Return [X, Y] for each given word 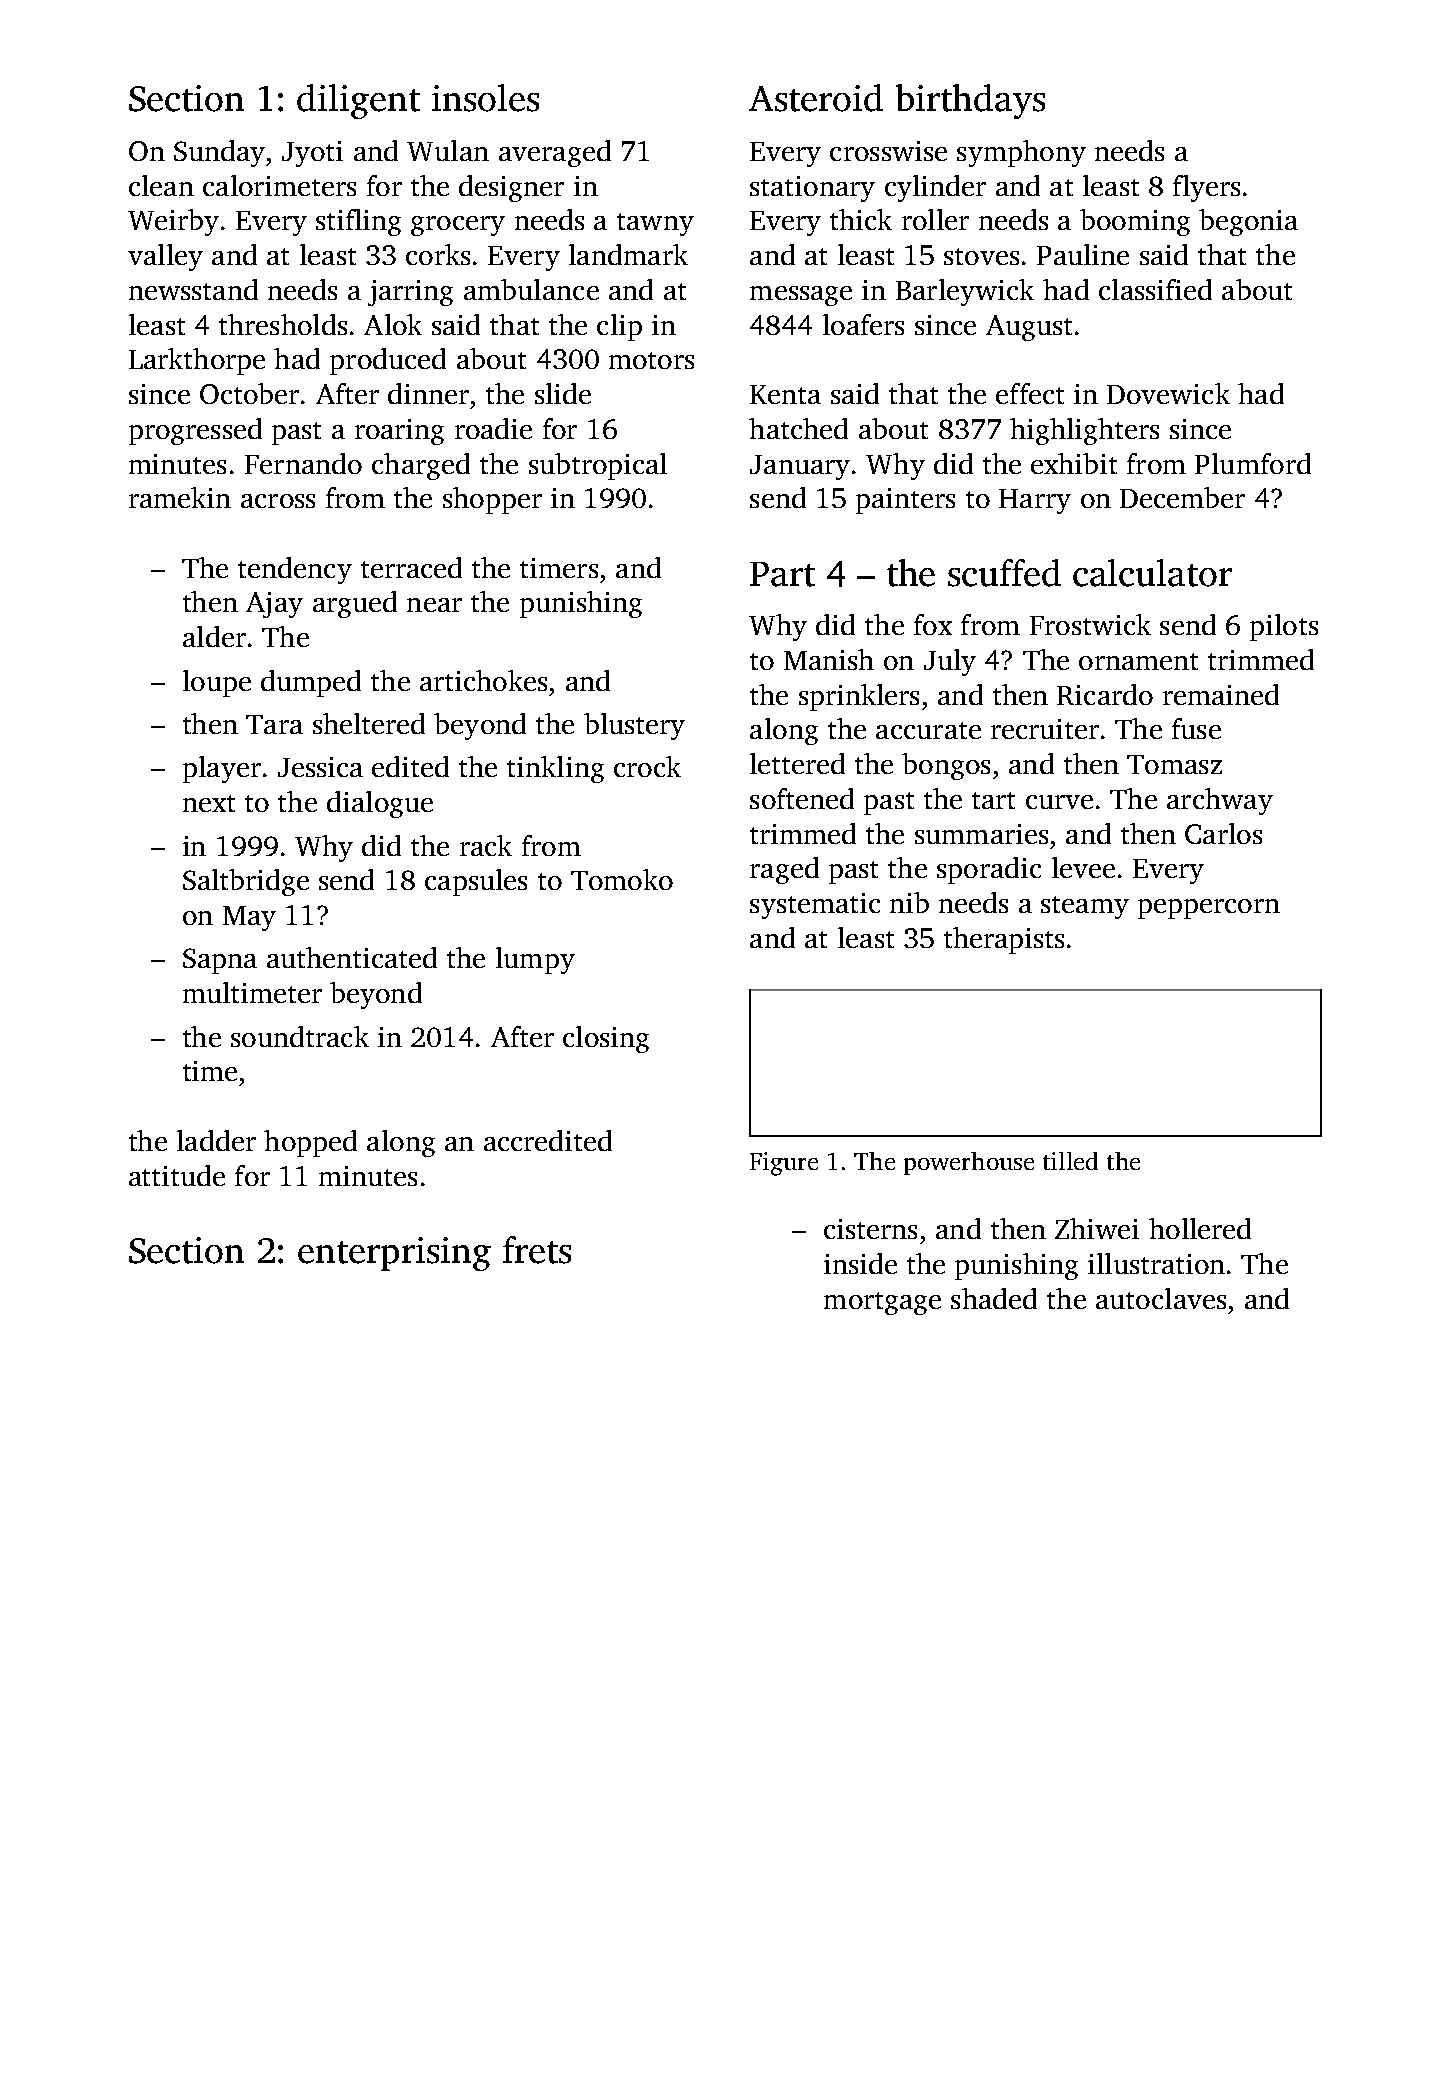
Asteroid [816, 98]
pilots [1284, 627]
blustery [634, 726]
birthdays [970, 101]
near [434, 605]
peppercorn [1209, 909]
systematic [815, 906]
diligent [358, 101]
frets [537, 1250]
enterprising [394, 1254]
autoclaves [1161, 1298]
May [249, 918]
